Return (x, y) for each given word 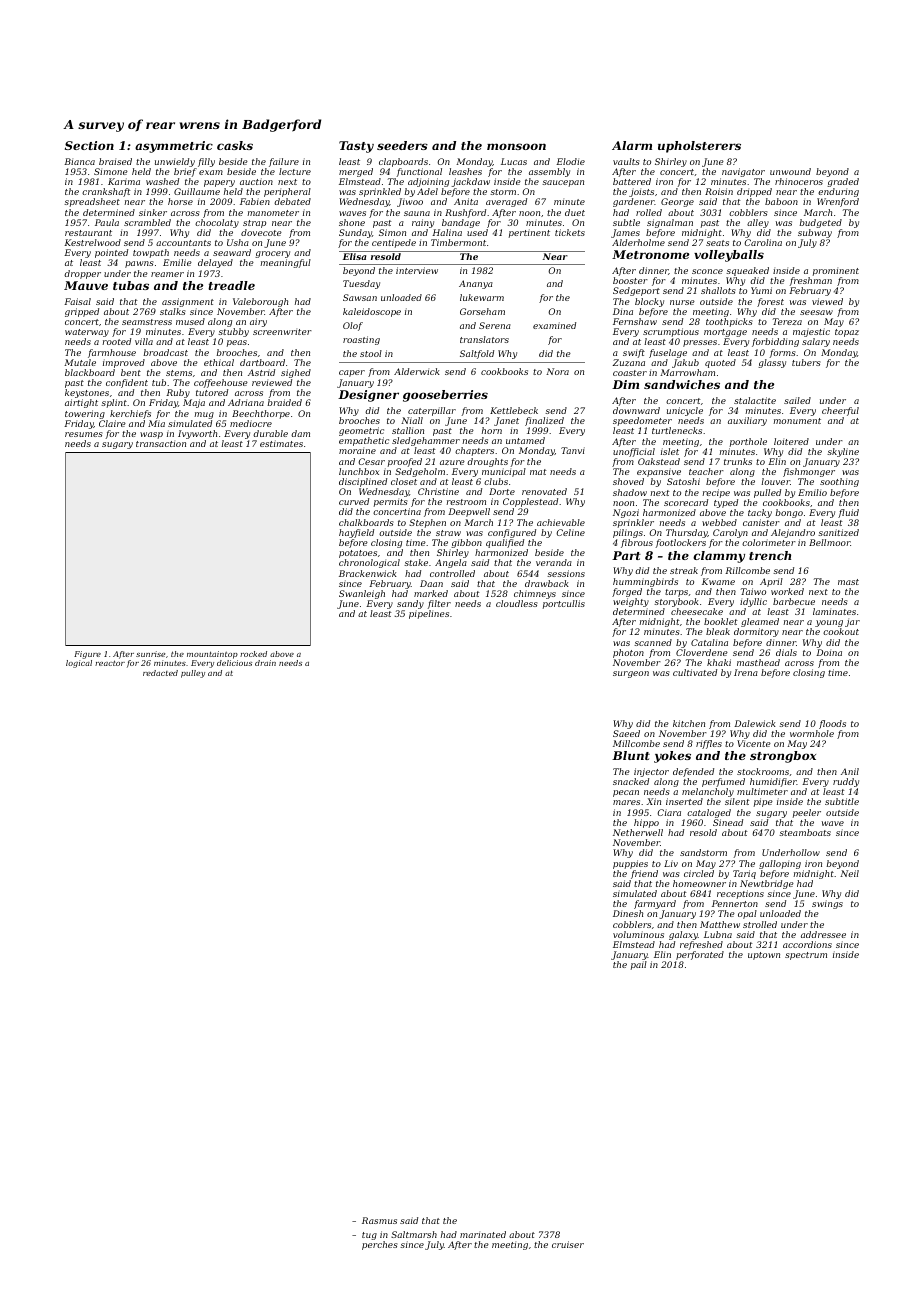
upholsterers (699, 147)
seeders (402, 145)
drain (265, 663)
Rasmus (379, 1220)
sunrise (150, 654)
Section (89, 145)
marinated (483, 1234)
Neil (849, 873)
